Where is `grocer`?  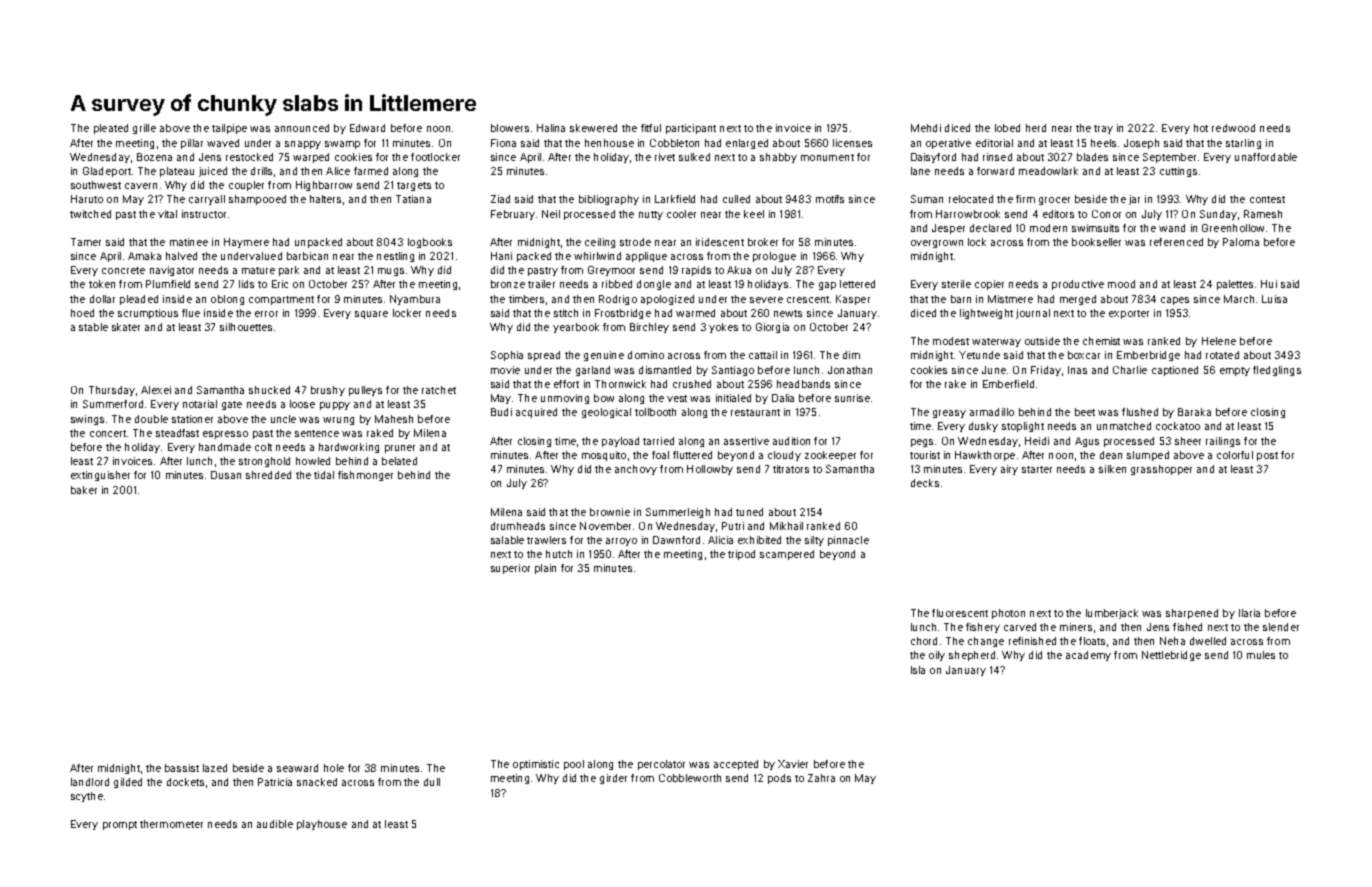 grocer is located at coordinates (1054, 201).
